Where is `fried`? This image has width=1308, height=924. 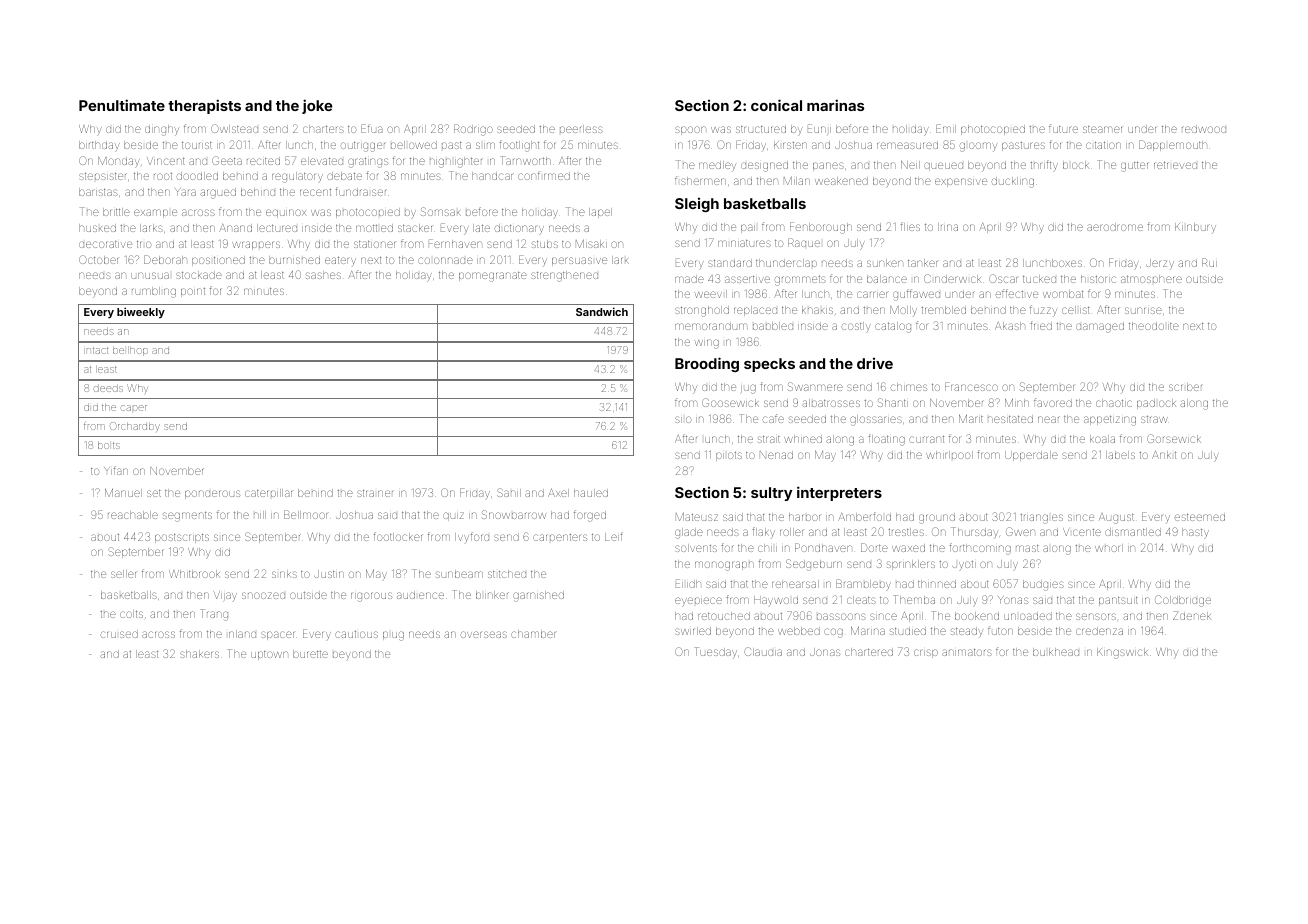 fried is located at coordinates (1041, 325).
